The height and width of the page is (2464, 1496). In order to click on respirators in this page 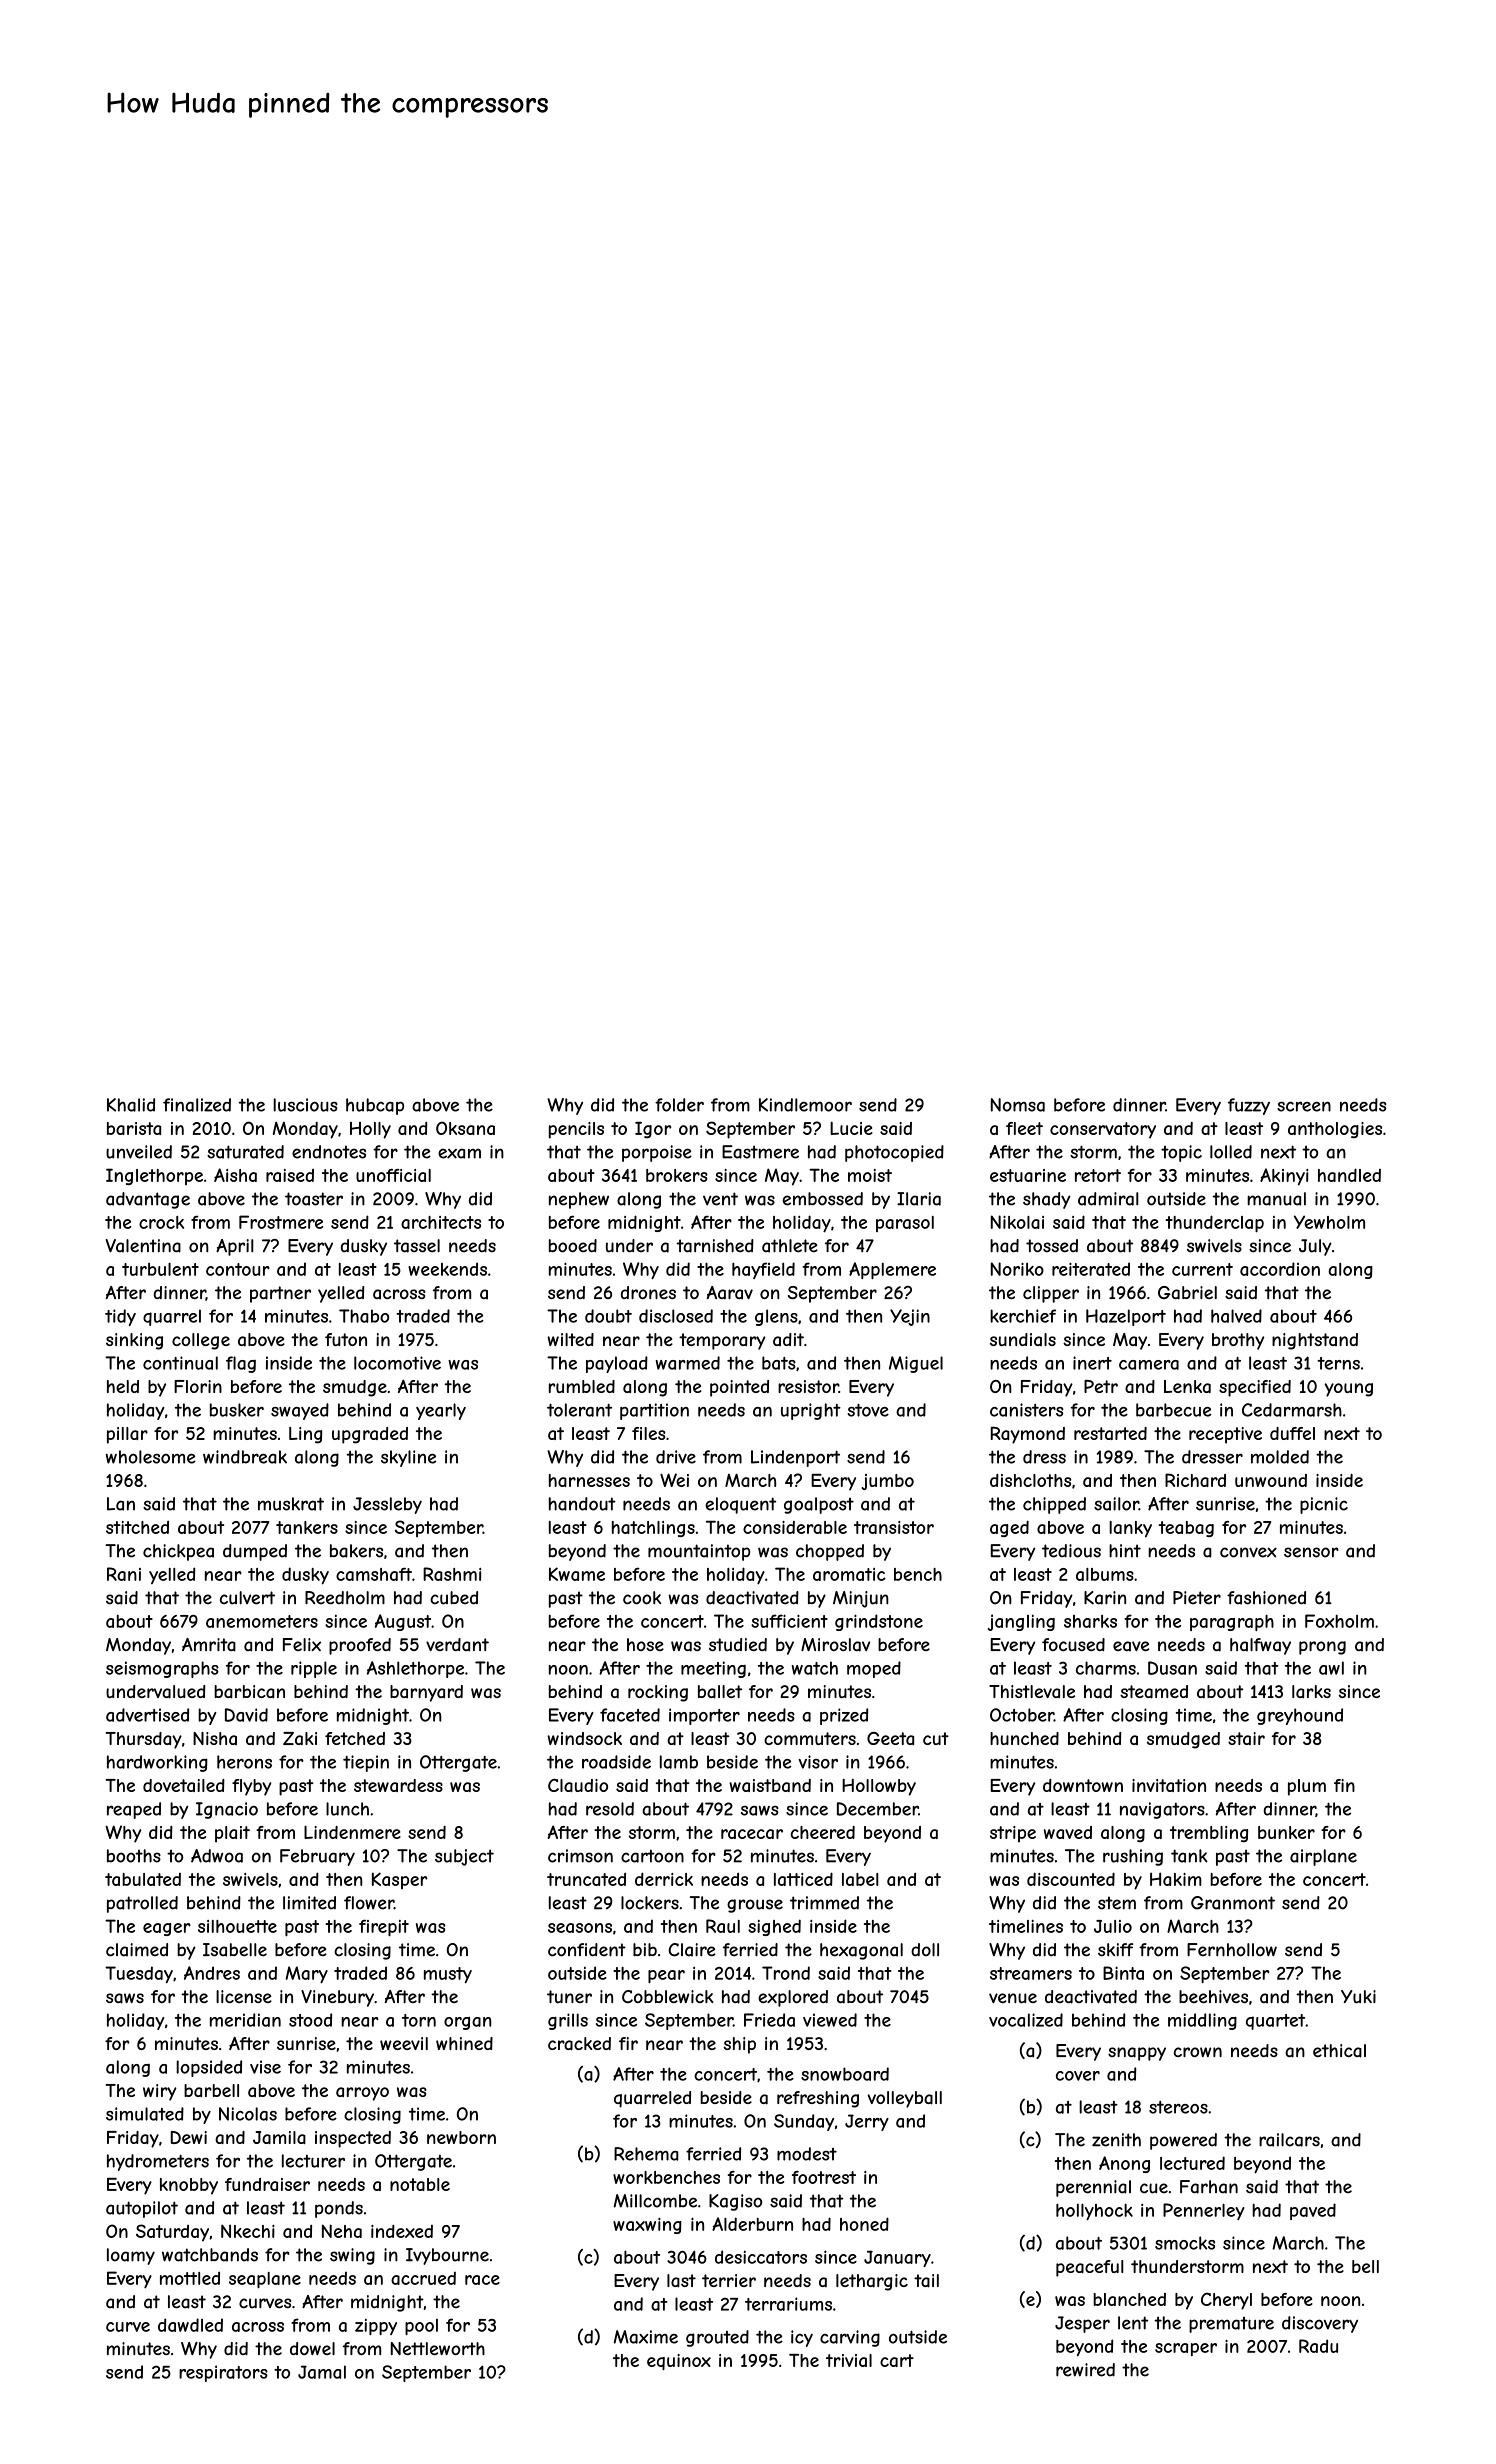, I will do `click(223, 2373)`.
